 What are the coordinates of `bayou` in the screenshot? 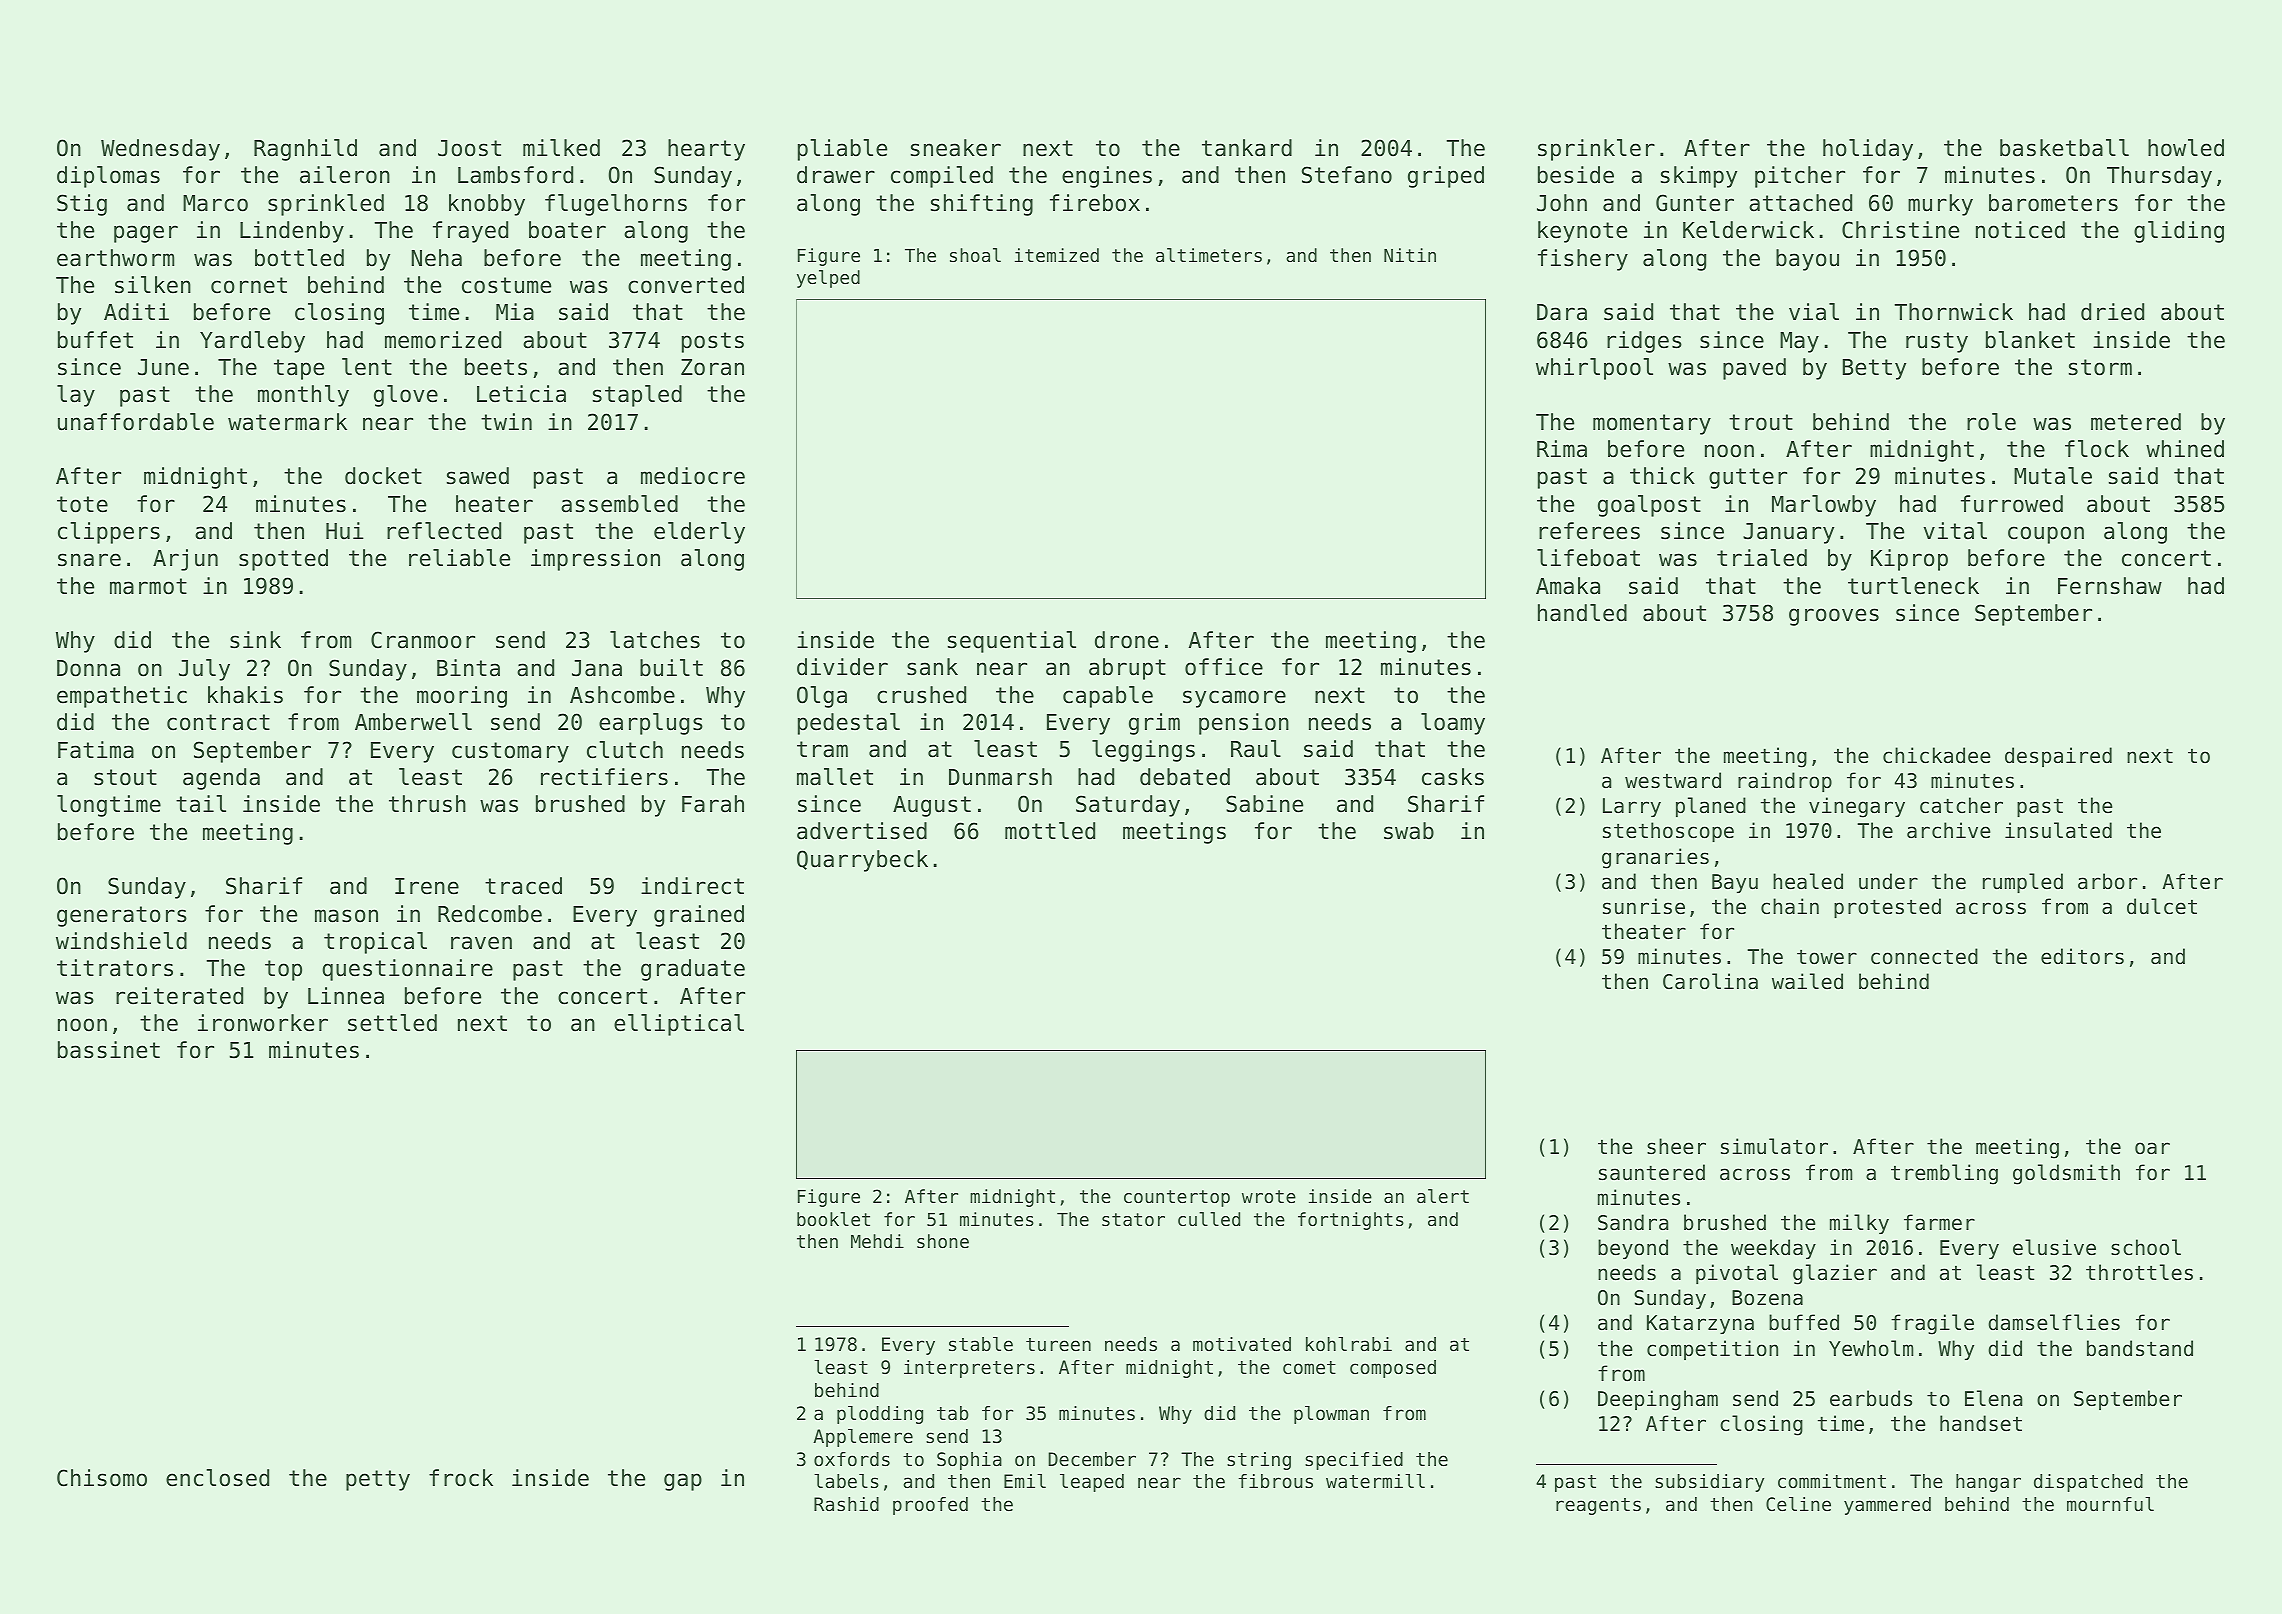 It's located at (1807, 260).
